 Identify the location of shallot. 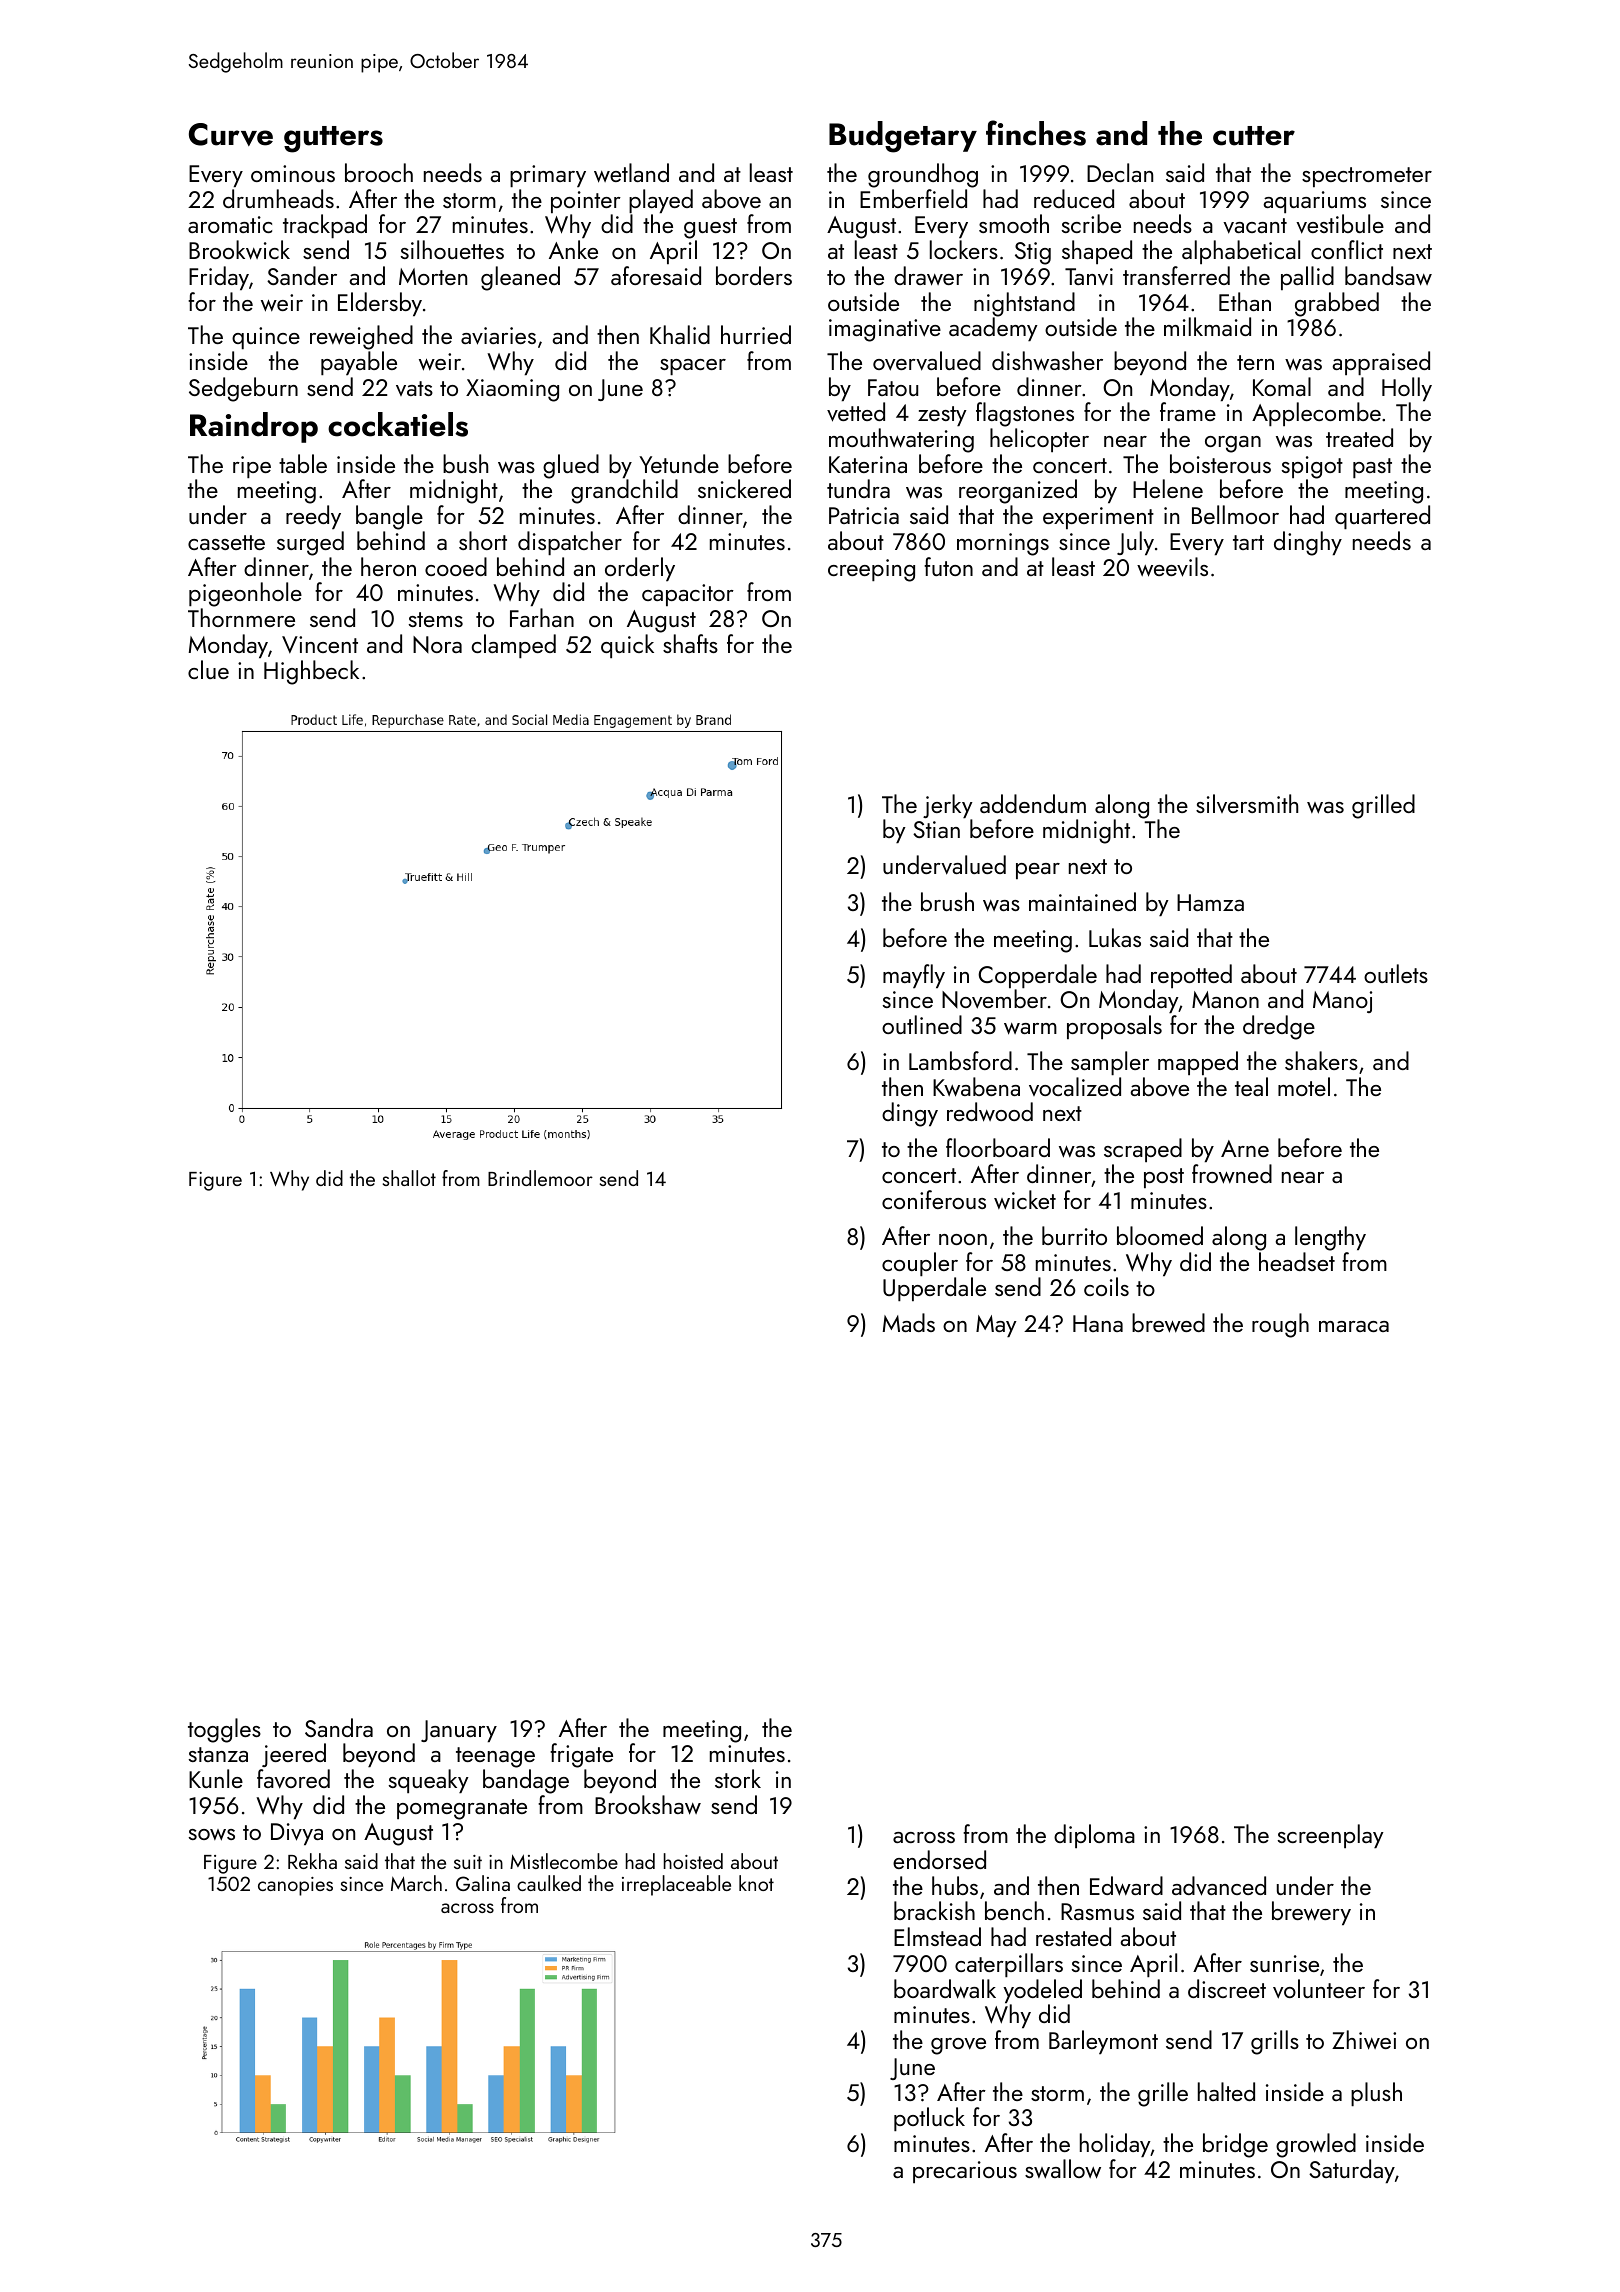
(409, 1178).
